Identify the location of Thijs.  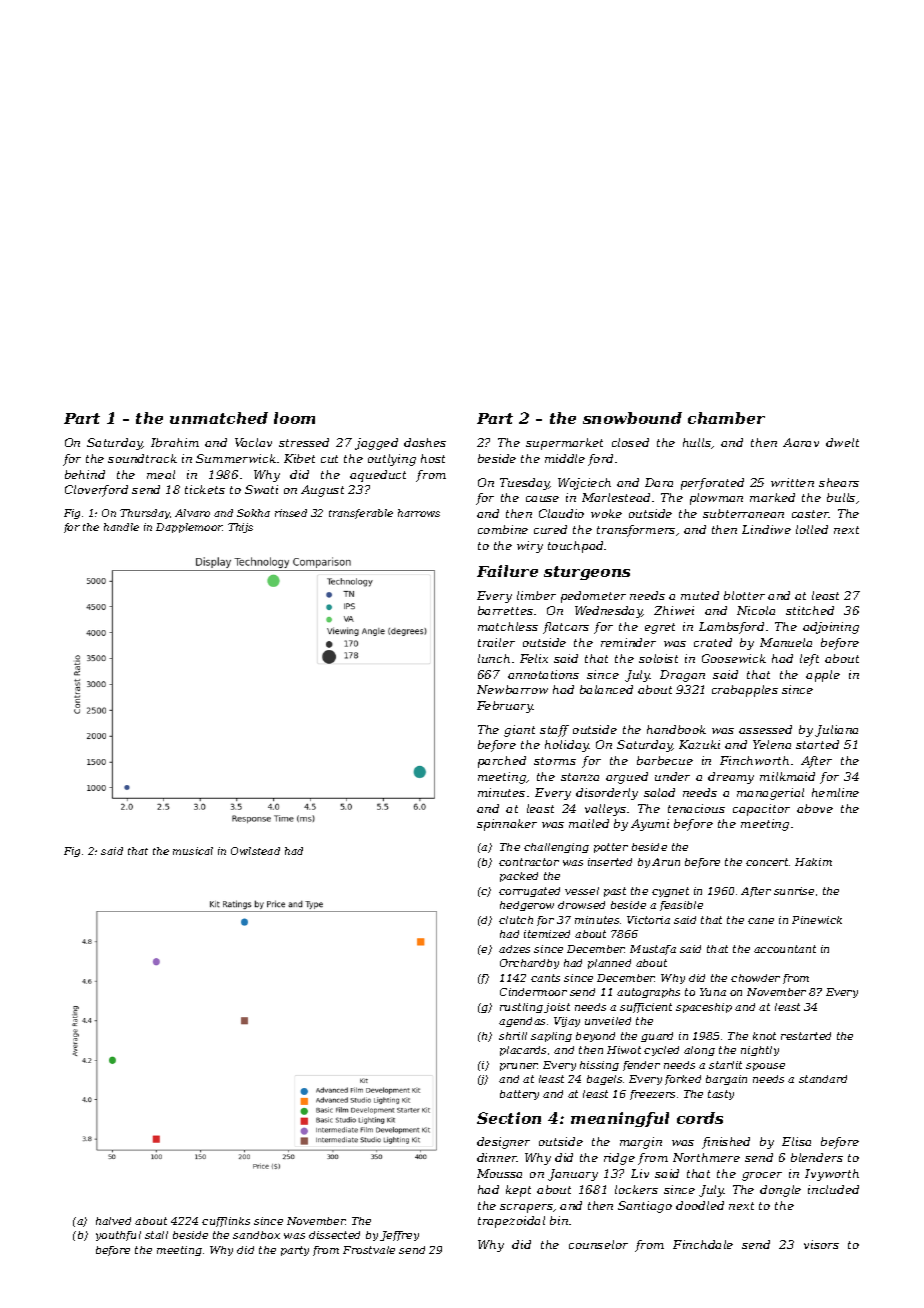
(240, 528).
